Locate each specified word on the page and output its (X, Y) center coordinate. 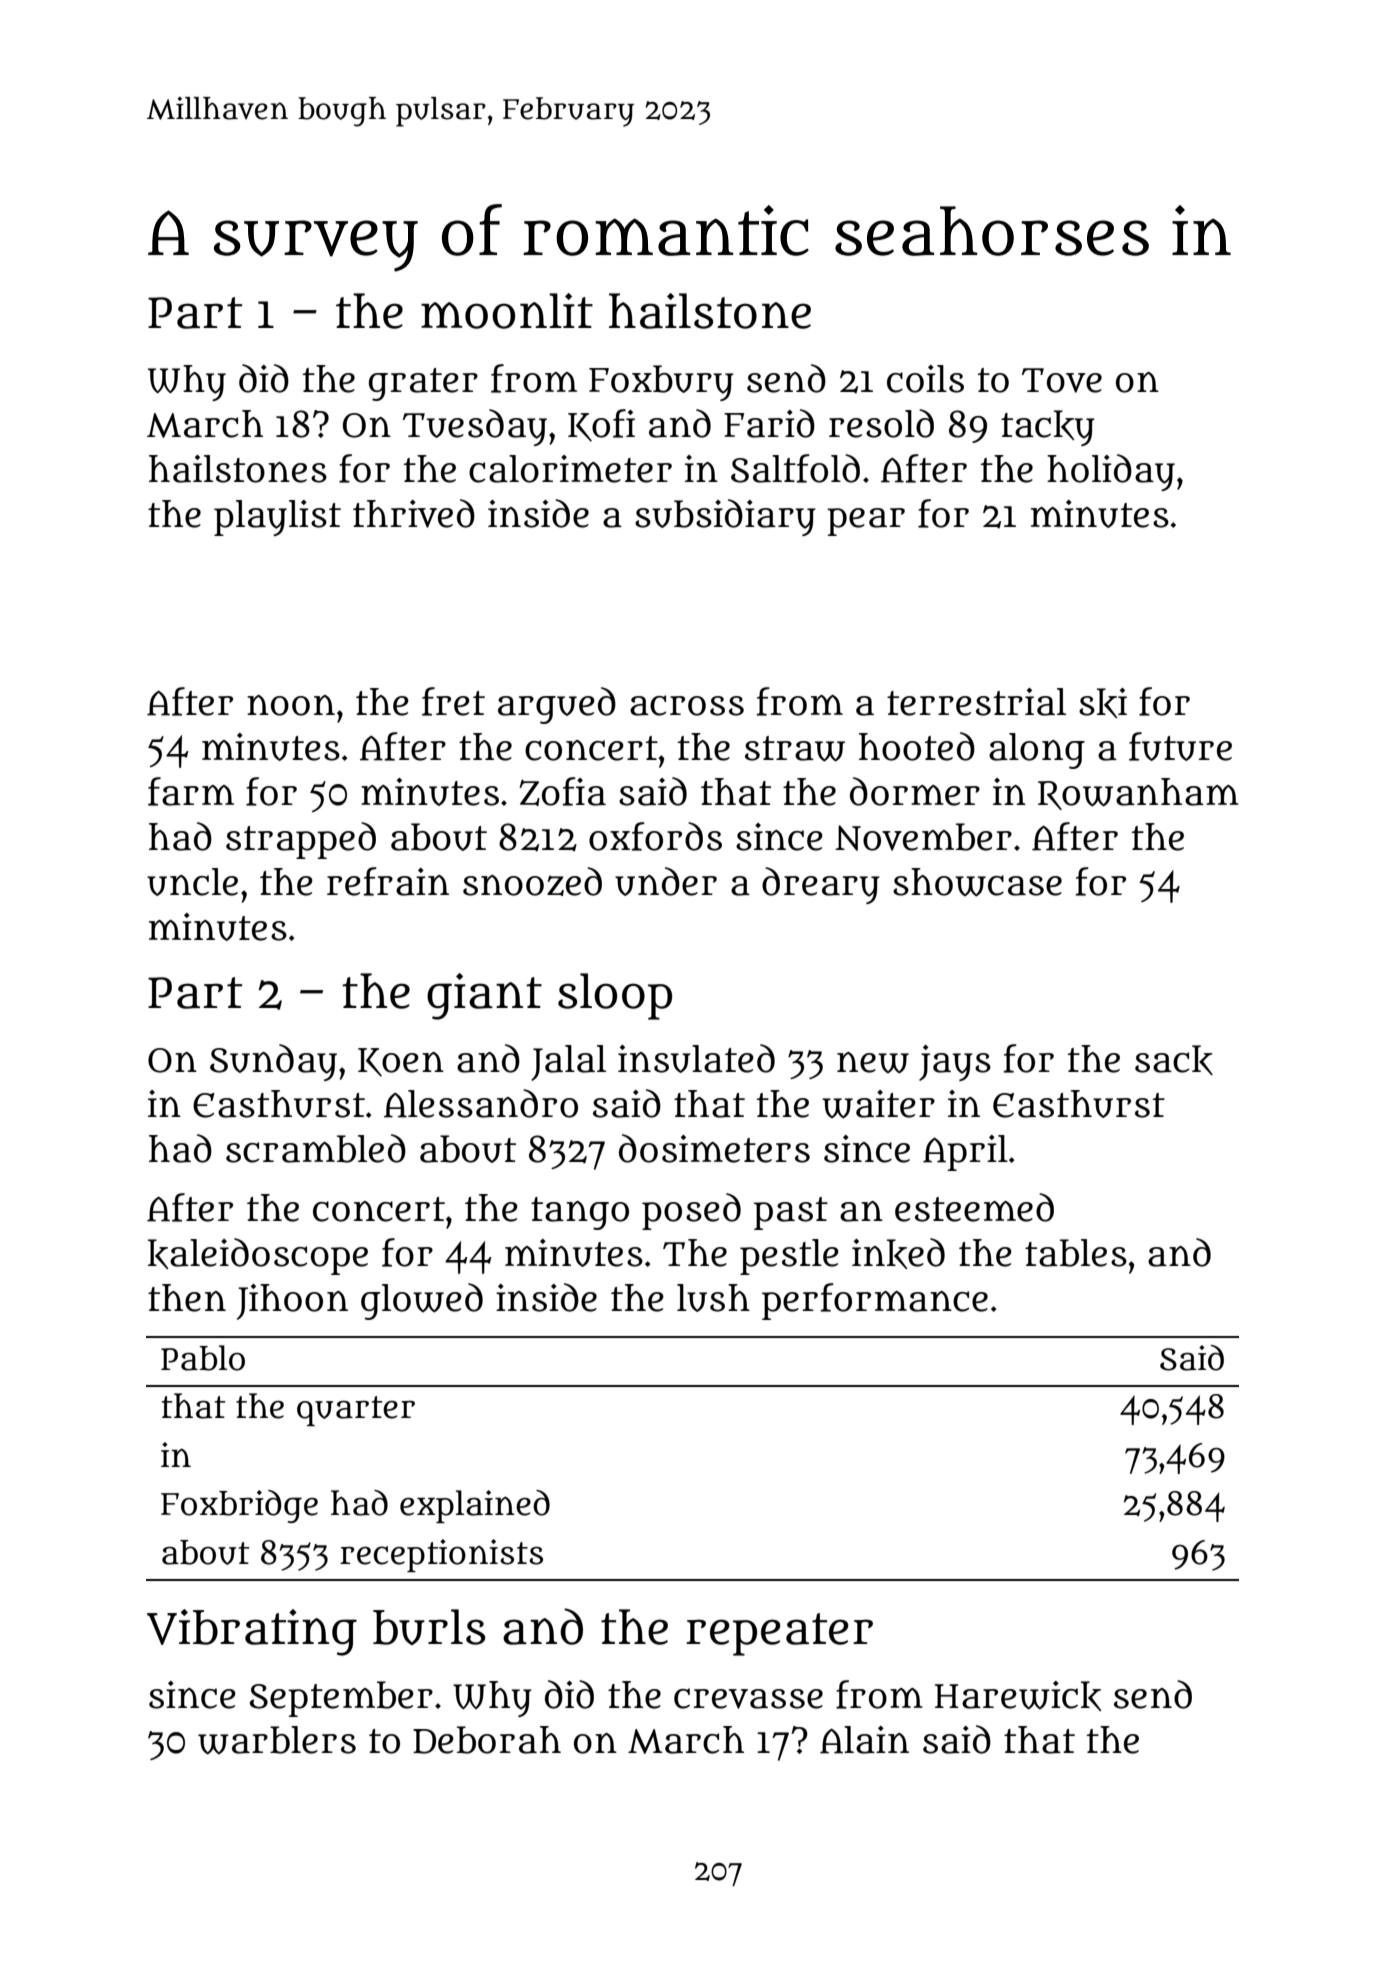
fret (453, 701)
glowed (422, 1301)
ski (1103, 703)
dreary (821, 885)
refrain (388, 881)
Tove (1062, 380)
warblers (277, 1740)
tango (580, 1213)
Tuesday (475, 427)
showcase (977, 882)
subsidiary (725, 517)
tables (1076, 1253)
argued (557, 705)
